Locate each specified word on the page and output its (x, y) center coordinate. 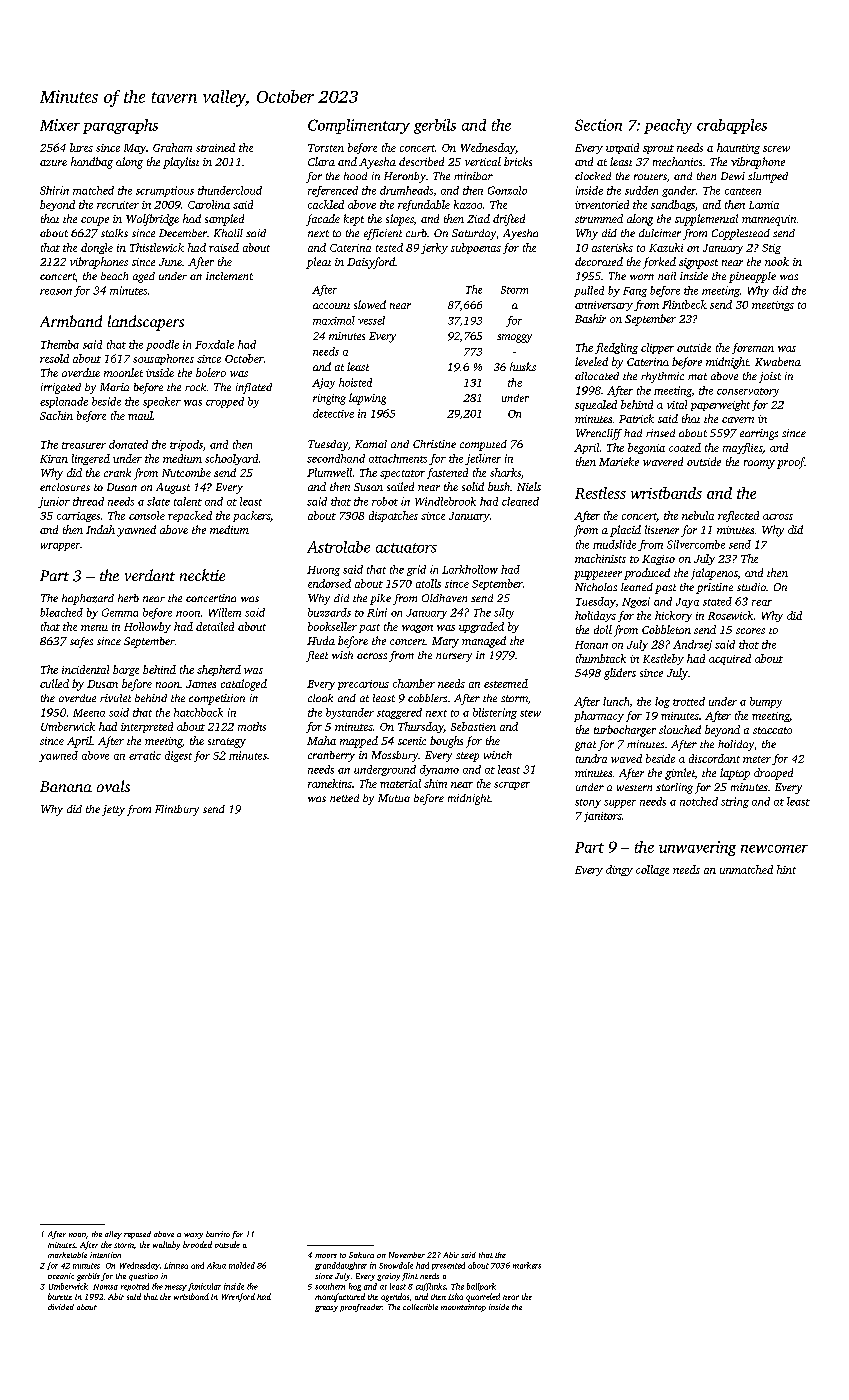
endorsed (329, 583)
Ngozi (636, 602)
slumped (768, 177)
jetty (113, 810)
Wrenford (238, 1297)
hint (786, 869)
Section (598, 125)
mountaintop (463, 1308)
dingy (619, 870)
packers (251, 516)
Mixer (60, 125)
